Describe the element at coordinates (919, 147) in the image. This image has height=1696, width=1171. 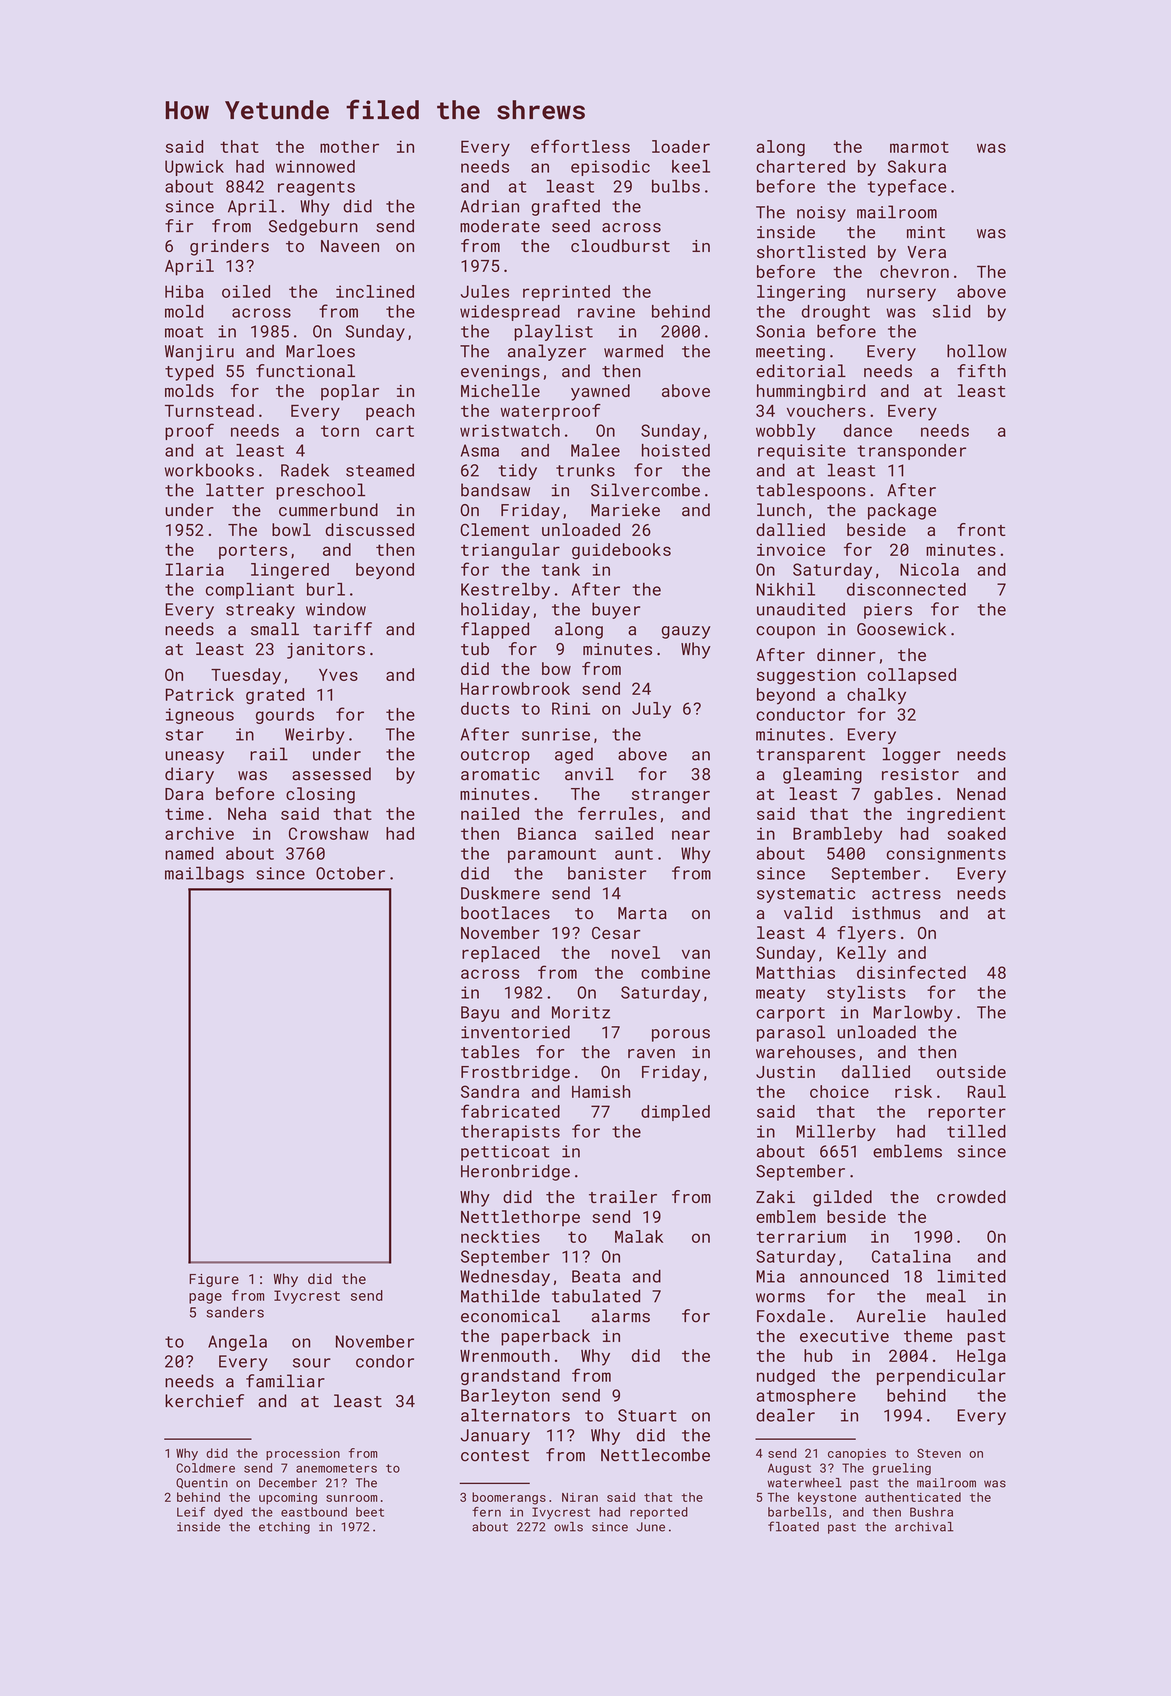
I see `marmot` at that location.
